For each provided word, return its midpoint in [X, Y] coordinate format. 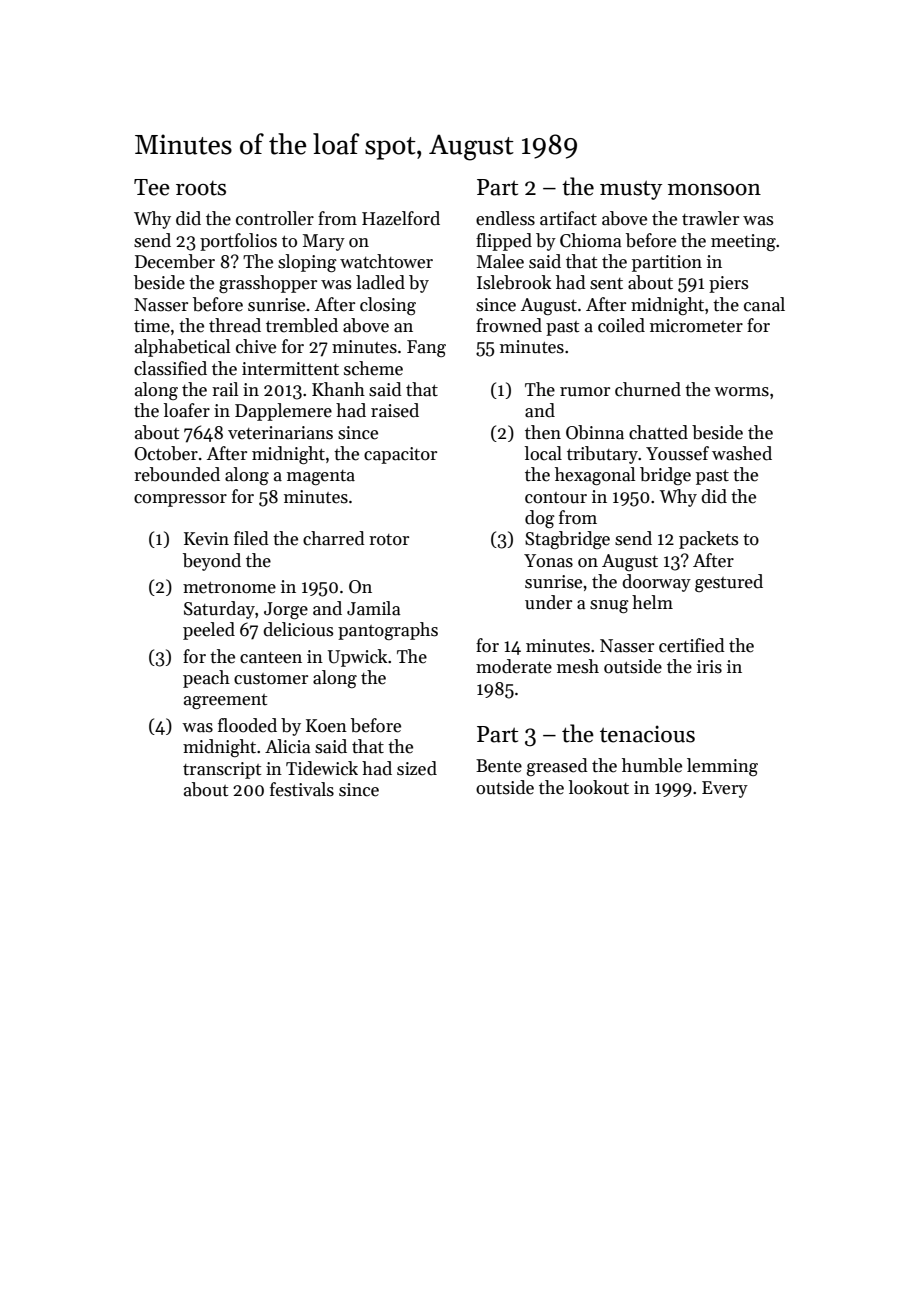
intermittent [290, 369]
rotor [389, 540]
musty [631, 190]
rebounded [177, 474]
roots [201, 188]
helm [652, 602]
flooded [247, 725]
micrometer [696, 326]
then [543, 432]
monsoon [714, 190]
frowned [509, 325]
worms [741, 392]
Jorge [286, 610]
